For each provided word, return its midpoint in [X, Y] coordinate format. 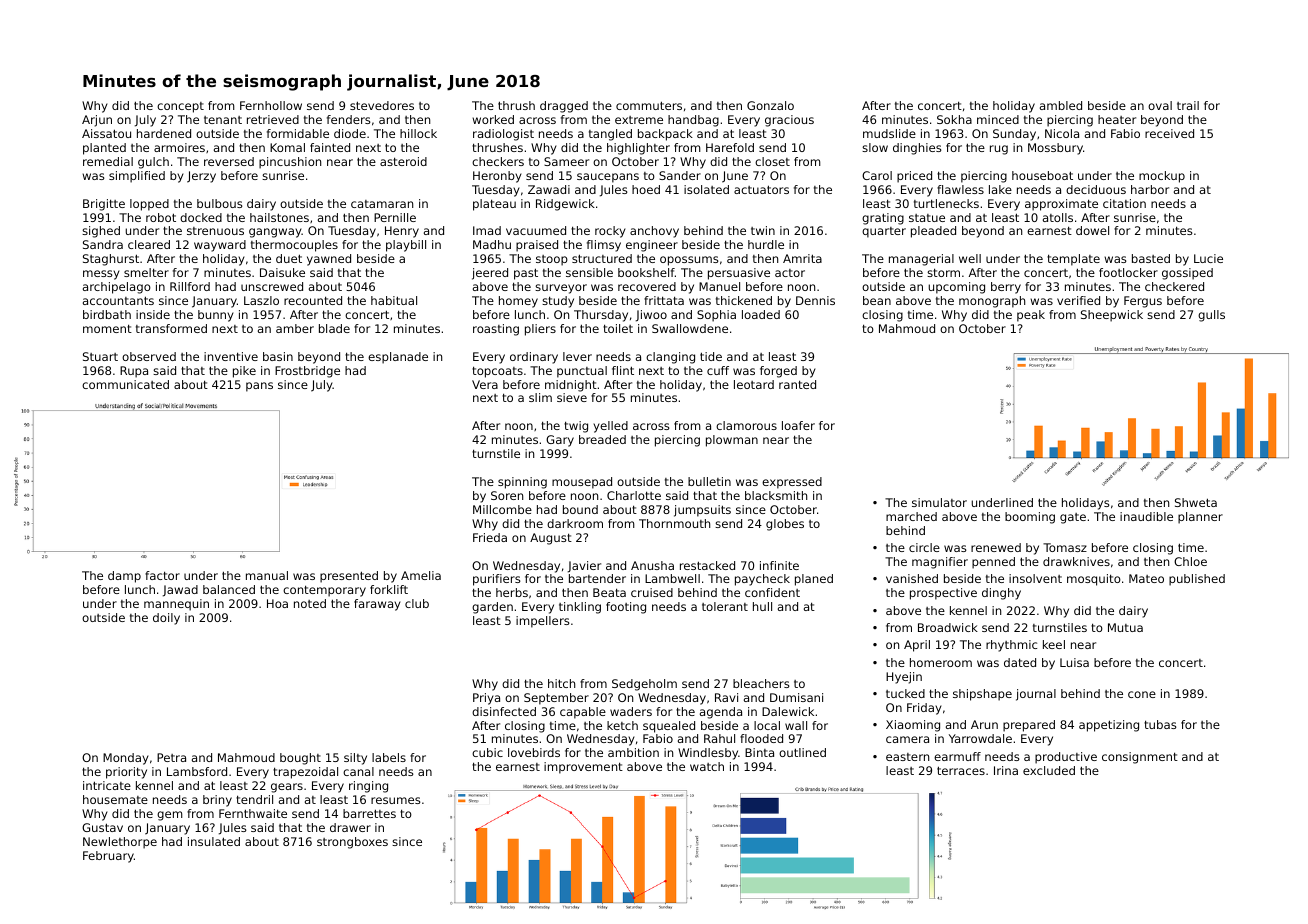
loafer [798, 425]
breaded [602, 439]
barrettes [369, 813]
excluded [1049, 770]
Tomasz [1065, 547]
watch [707, 766]
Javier [584, 567]
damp [124, 577]
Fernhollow [271, 105]
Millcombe [502, 509]
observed [149, 356]
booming [1030, 518]
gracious [789, 121]
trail [1188, 105]
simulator [939, 502]
